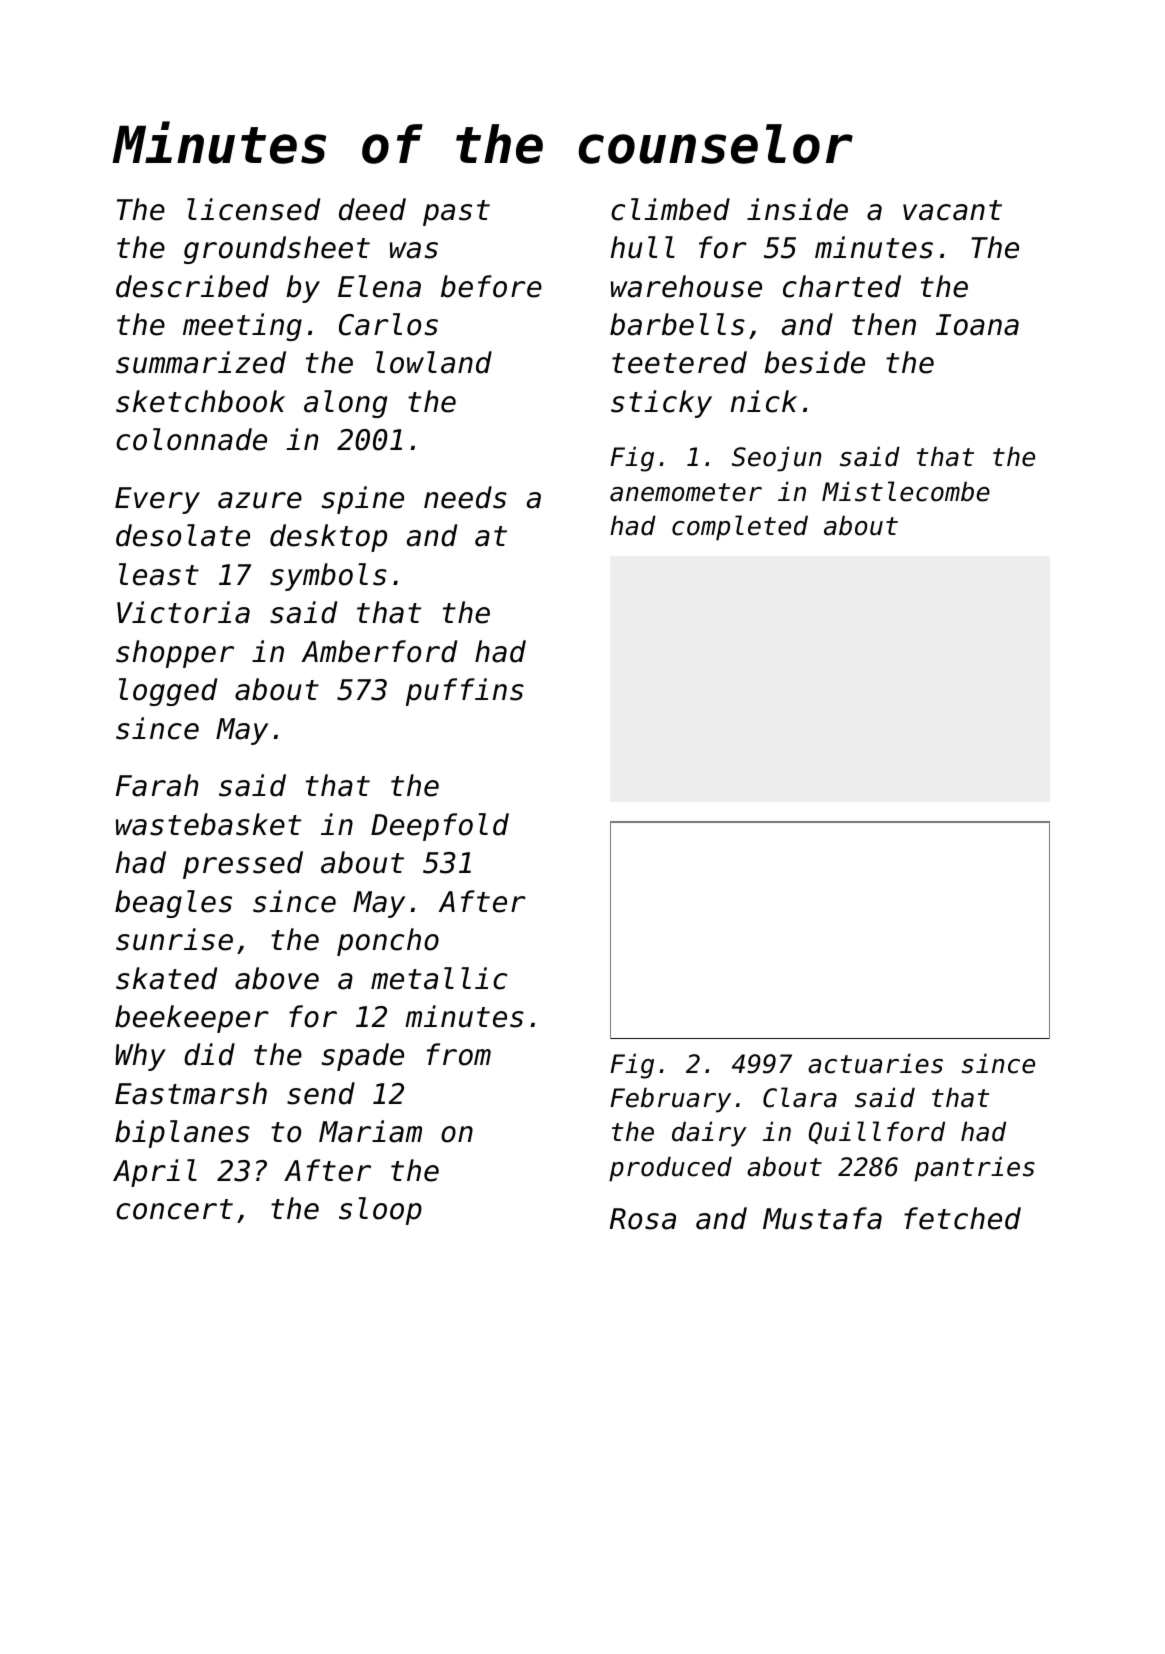  I want to click on completed, so click(740, 528).
